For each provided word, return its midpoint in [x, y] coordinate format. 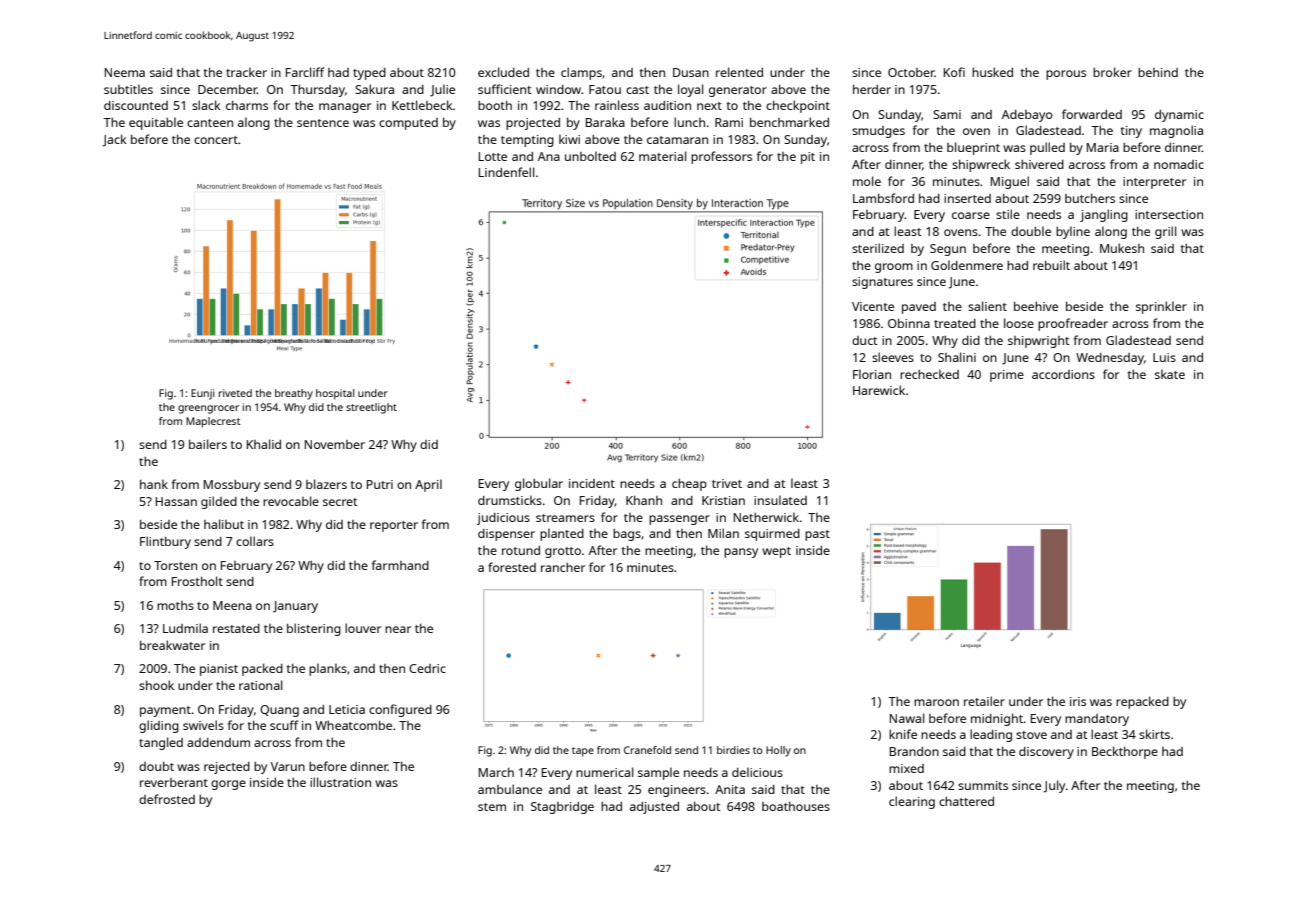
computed [408, 124]
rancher [563, 567]
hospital [335, 394]
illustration [340, 782]
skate [1170, 374]
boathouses [796, 806]
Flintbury [165, 542]
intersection [1169, 214]
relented [739, 72]
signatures [882, 283]
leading [991, 735]
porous [1066, 75]
